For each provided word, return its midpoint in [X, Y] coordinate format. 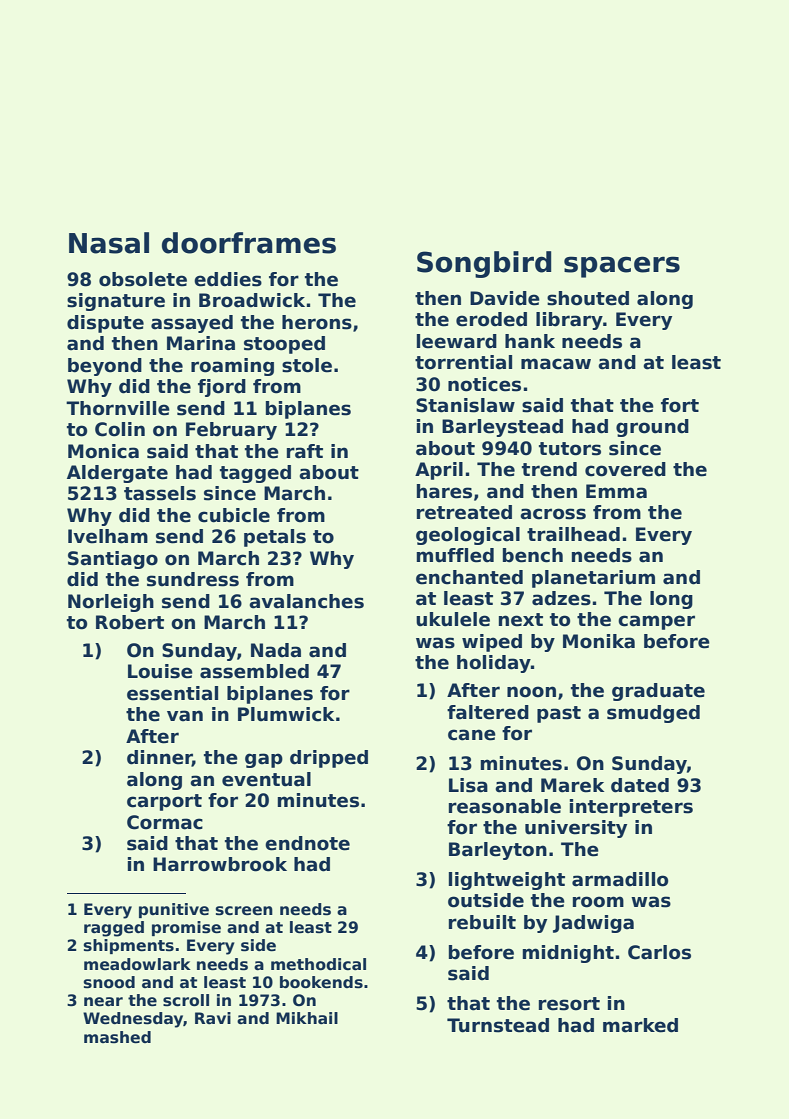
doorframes [249, 243]
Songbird [484, 264]
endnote [307, 843]
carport [164, 802]
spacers [622, 267]
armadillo [620, 879]
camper [656, 622]
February [231, 431]
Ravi [213, 1018]
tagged [255, 474]
